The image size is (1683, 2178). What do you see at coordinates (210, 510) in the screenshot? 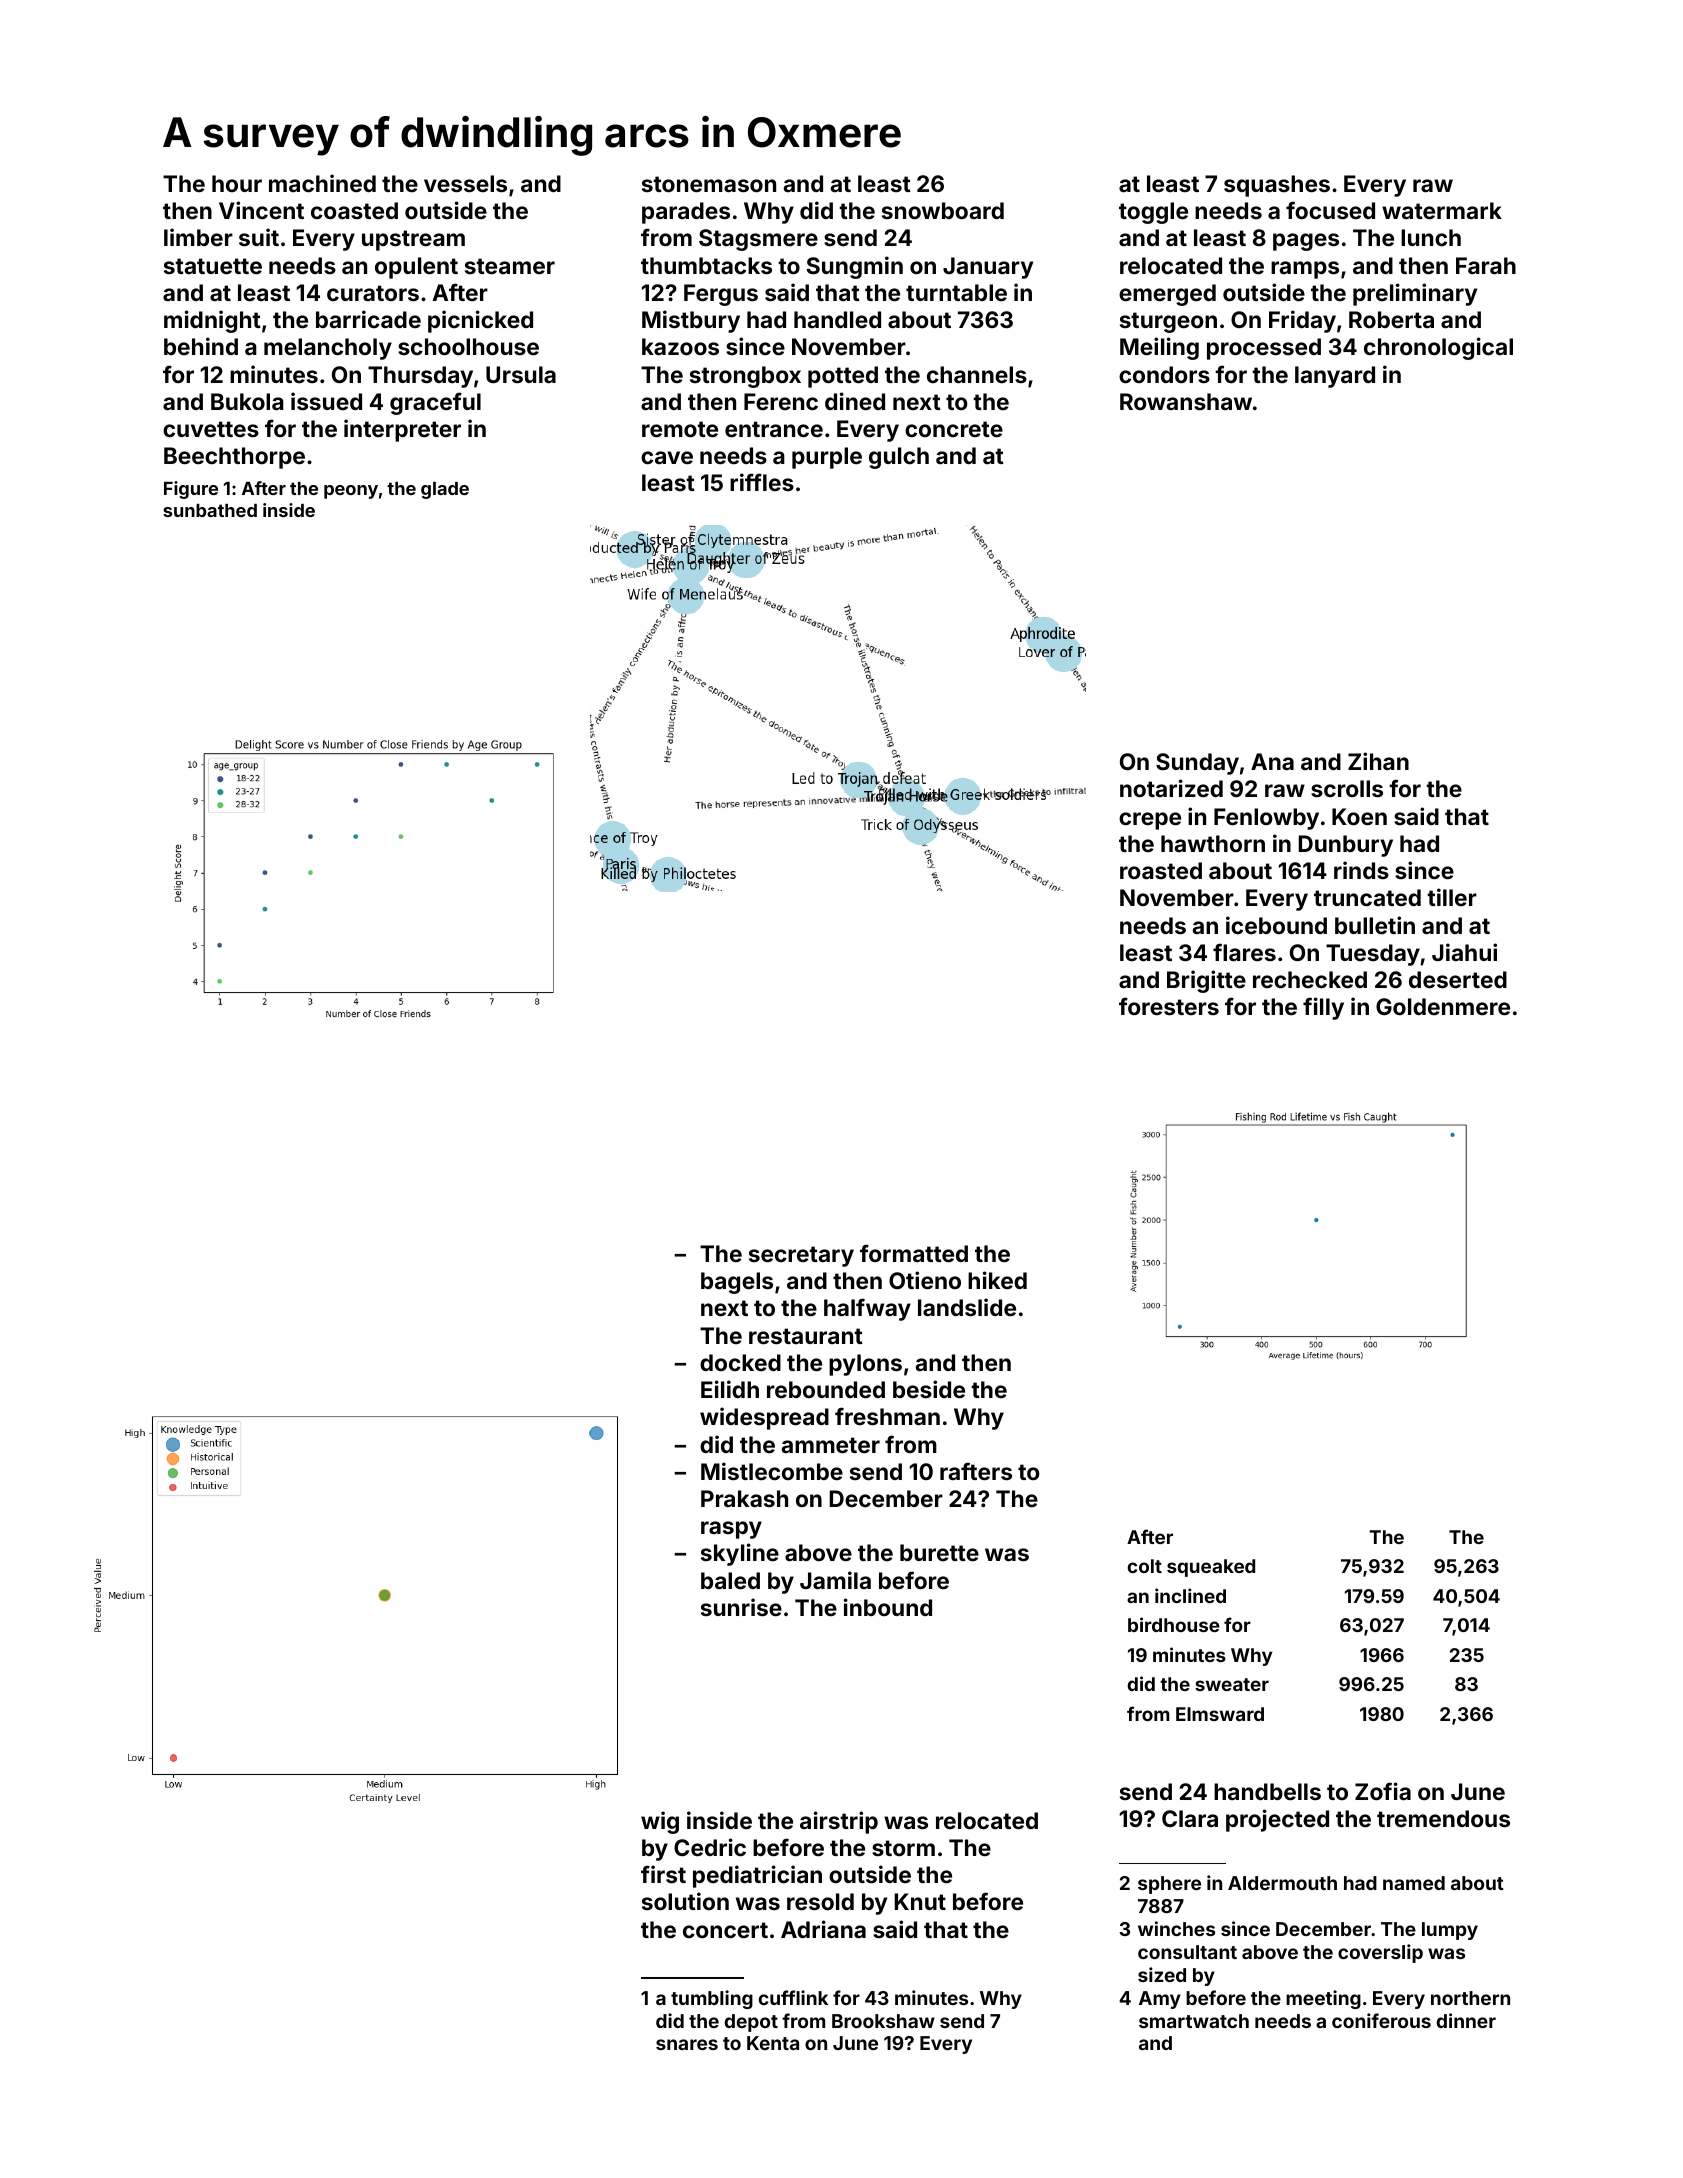
I see `sunbathed` at bounding box center [210, 510].
